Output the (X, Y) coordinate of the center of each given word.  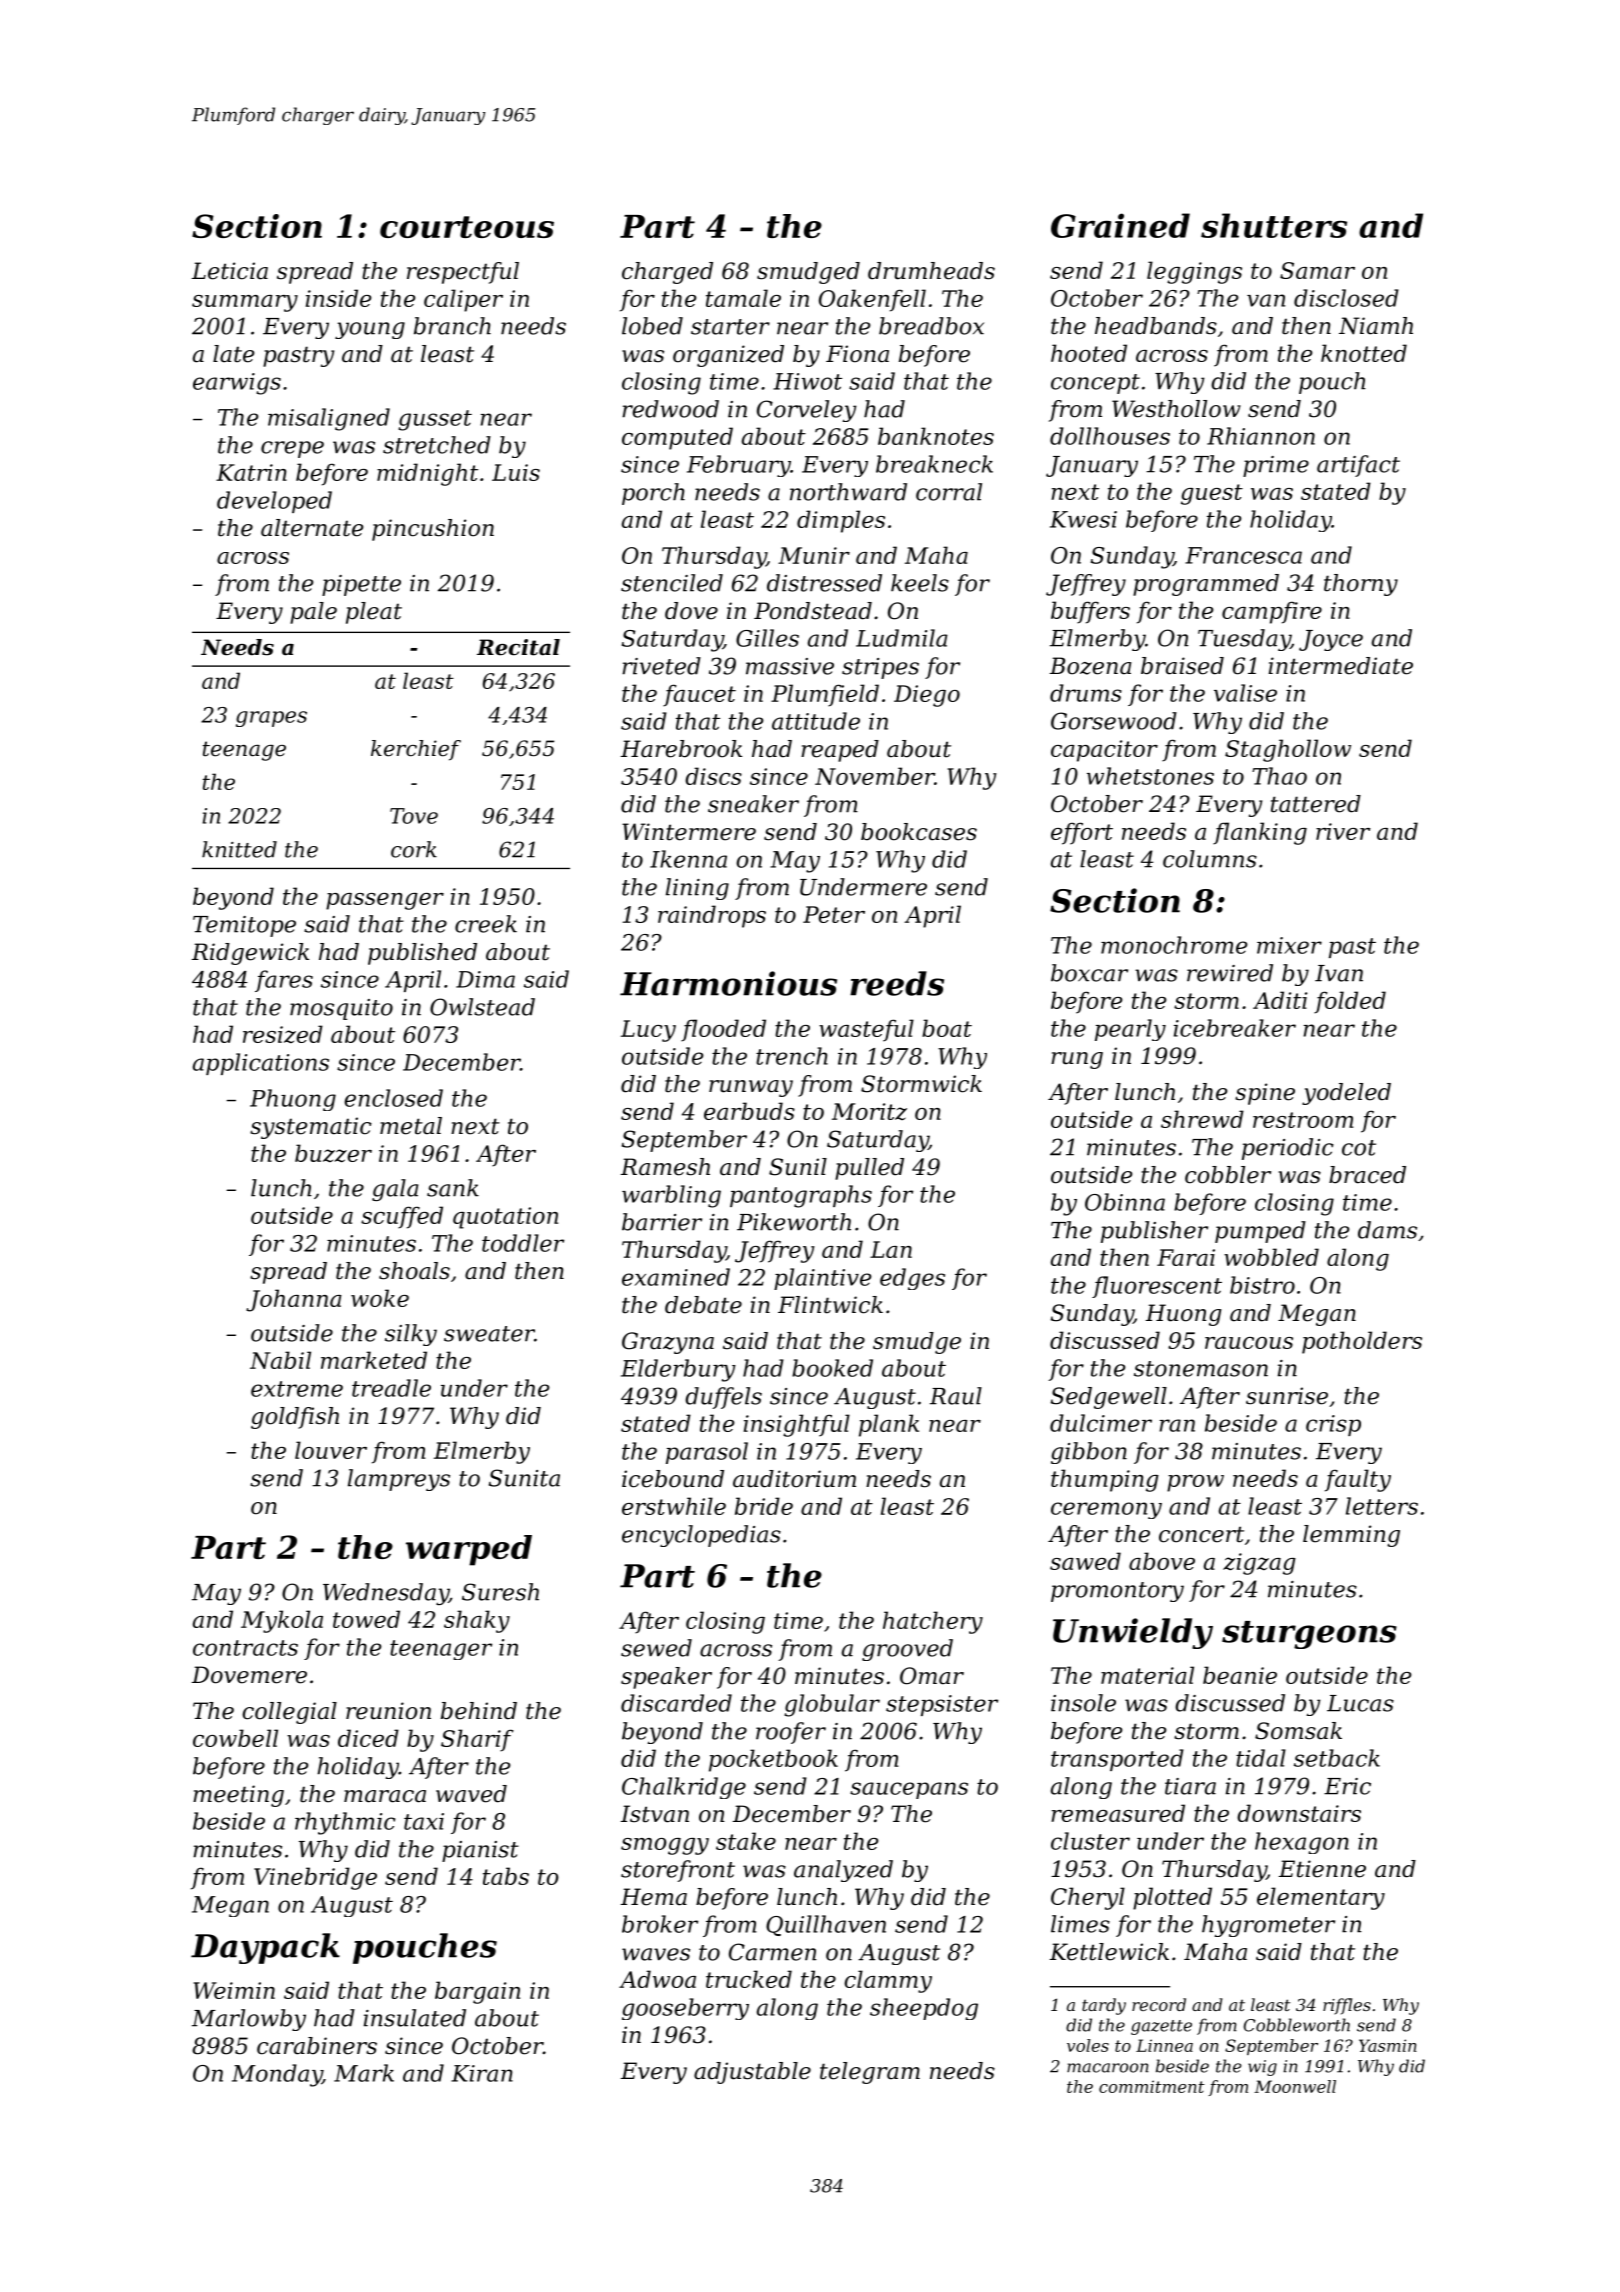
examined (676, 1277)
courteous (467, 227)
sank (453, 1188)
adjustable (752, 2073)
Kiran (482, 2073)
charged (667, 273)
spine (1265, 1094)
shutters (1274, 225)
